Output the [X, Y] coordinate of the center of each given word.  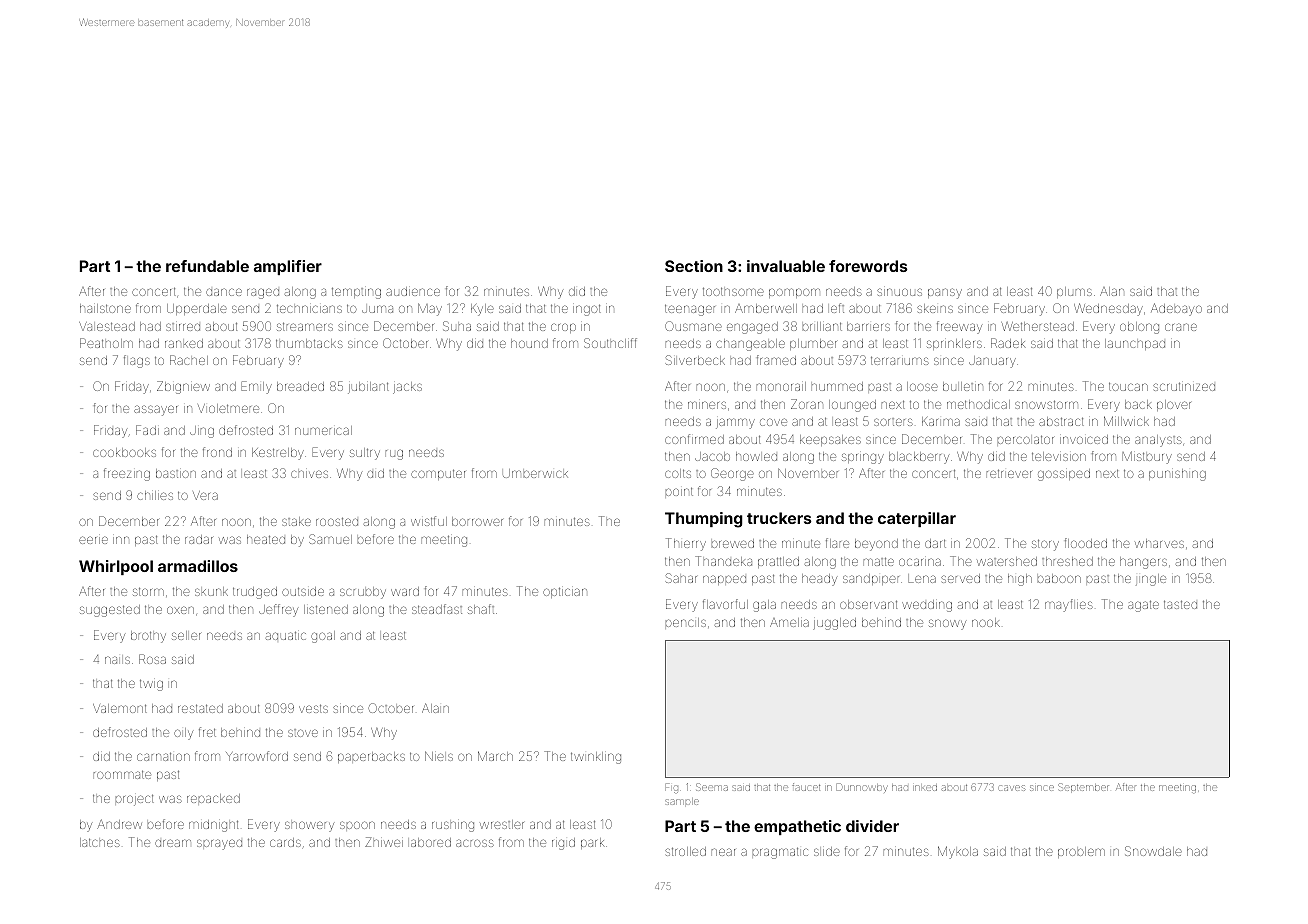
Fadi [147, 430]
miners [707, 405]
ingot [587, 310]
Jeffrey [278, 610]
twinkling [596, 758]
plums [1074, 292]
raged [263, 293]
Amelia [789, 622]
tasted [1180, 604]
